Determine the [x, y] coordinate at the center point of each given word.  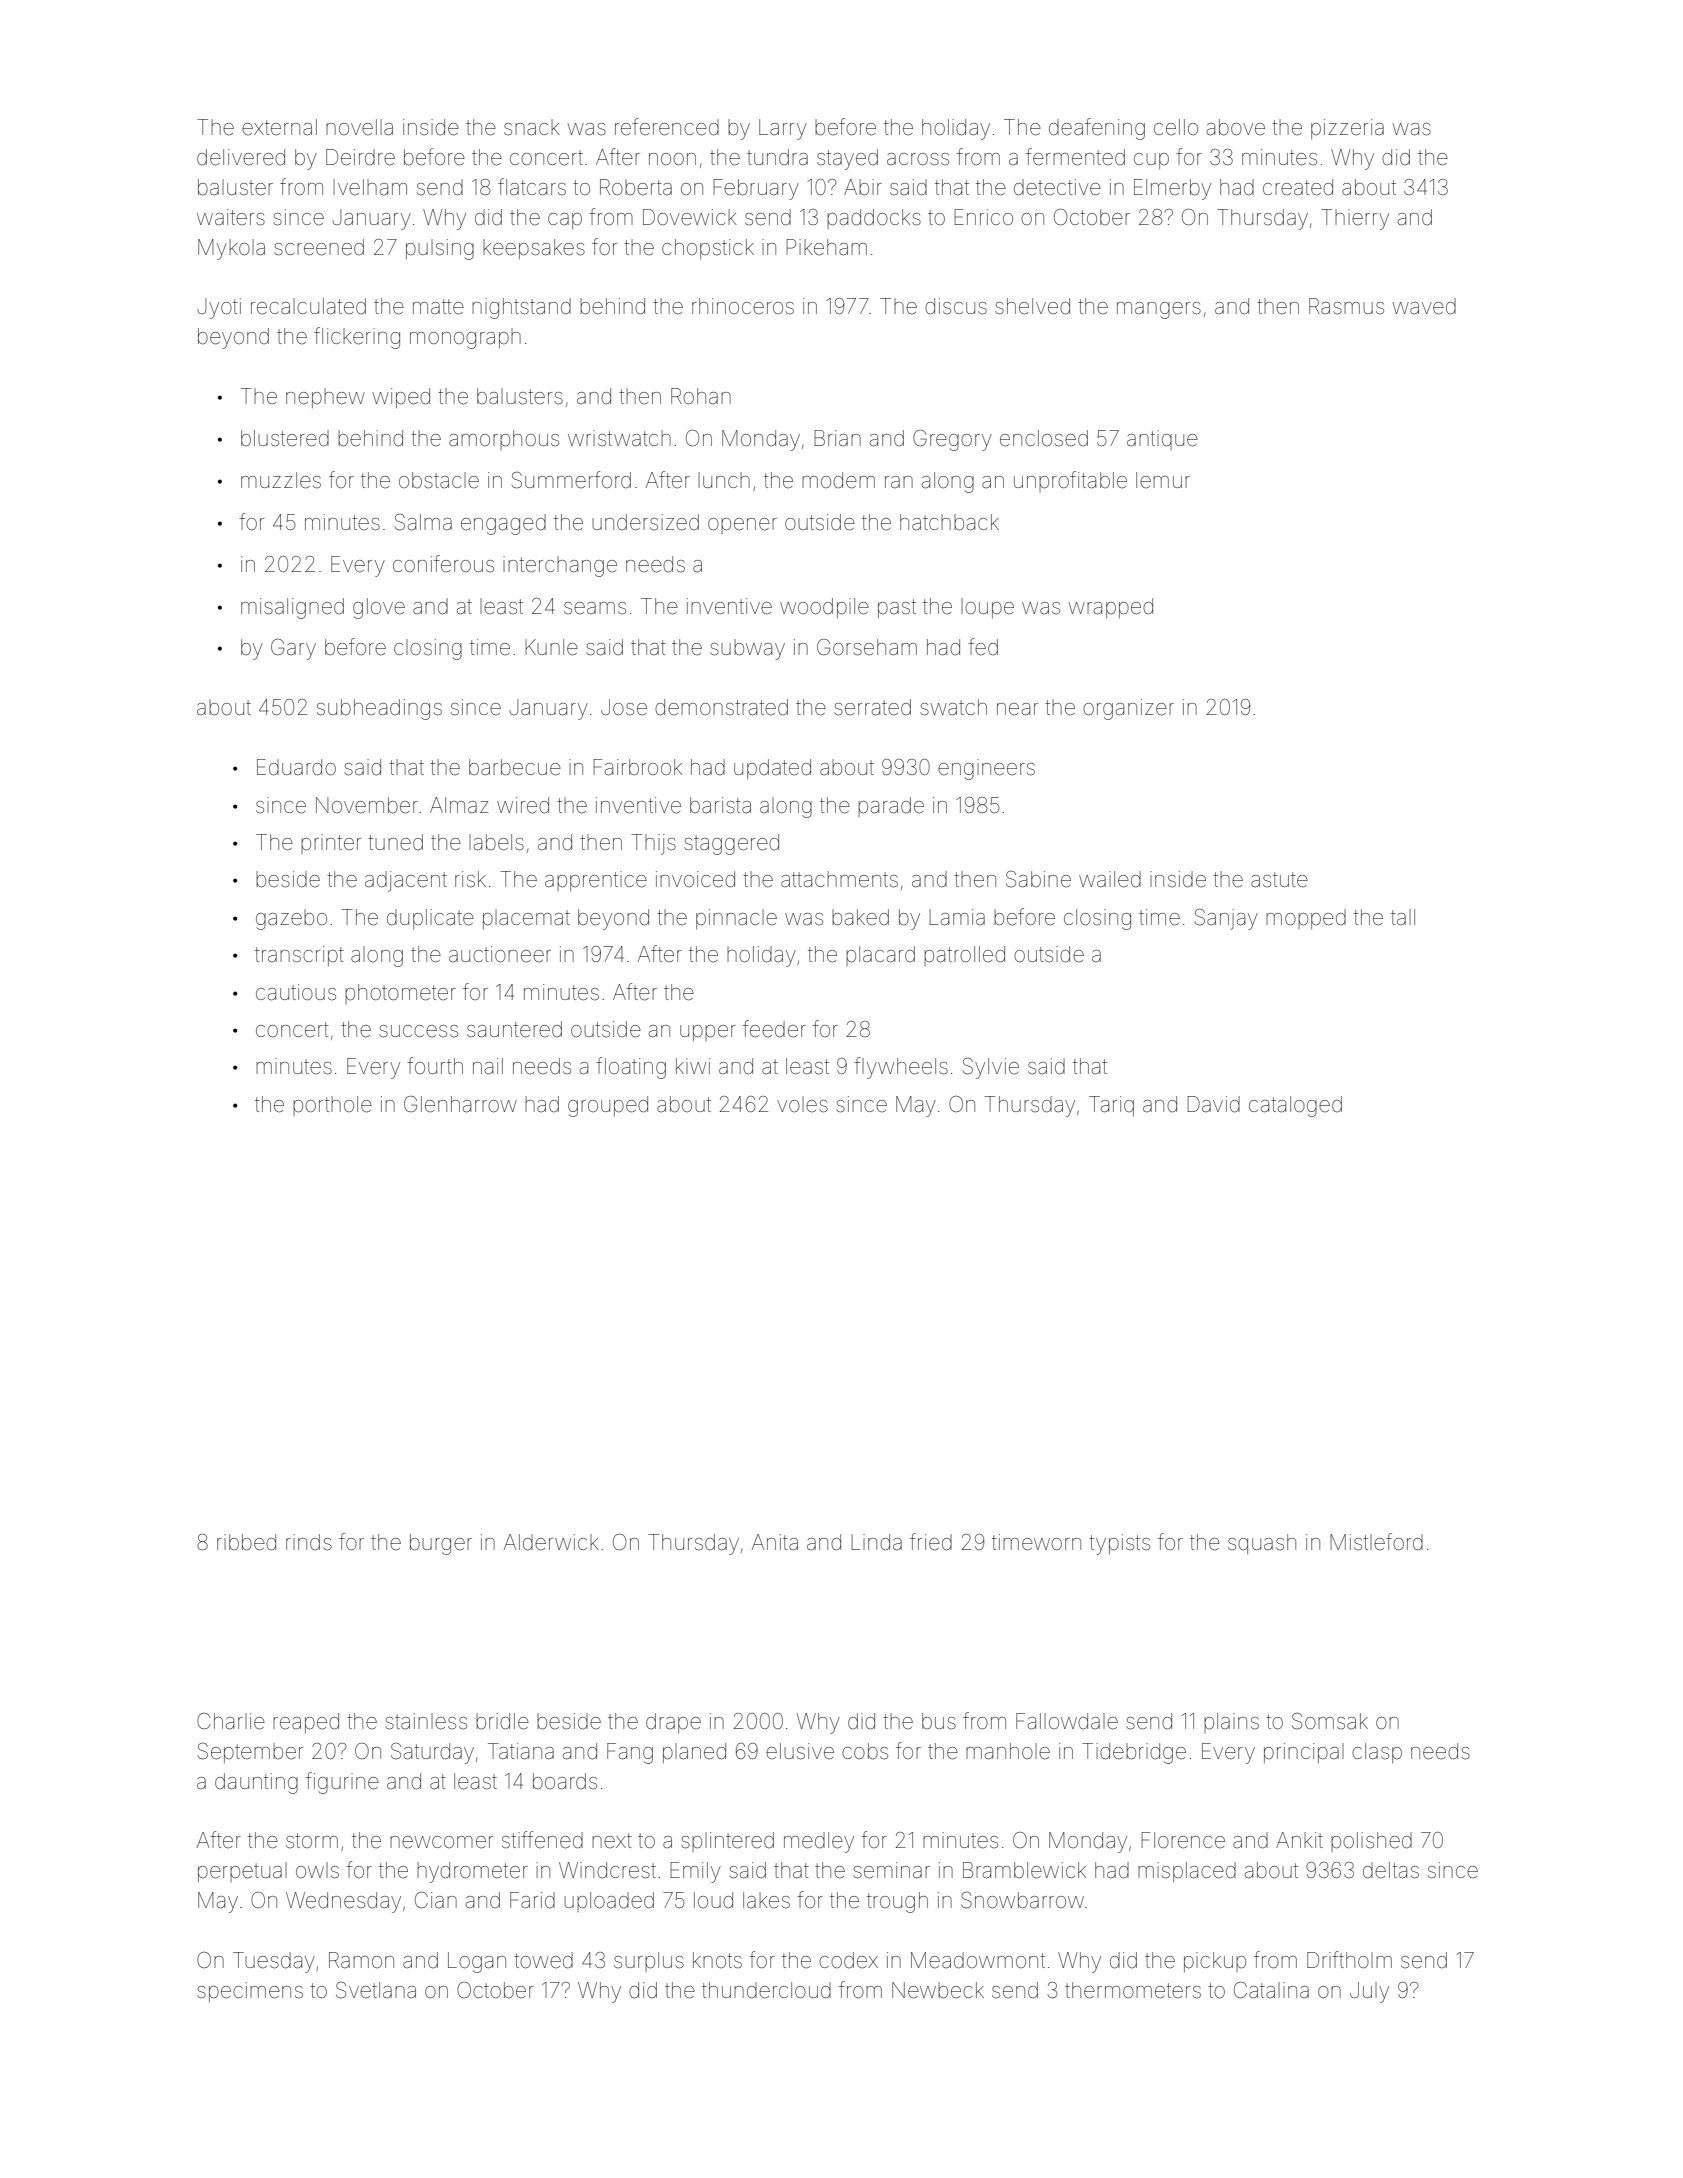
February [756, 189]
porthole [332, 1106]
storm [312, 1840]
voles [802, 1104]
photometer [400, 994]
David [1213, 1104]
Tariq [1111, 1106]
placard [880, 956]
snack [532, 127]
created [1298, 187]
